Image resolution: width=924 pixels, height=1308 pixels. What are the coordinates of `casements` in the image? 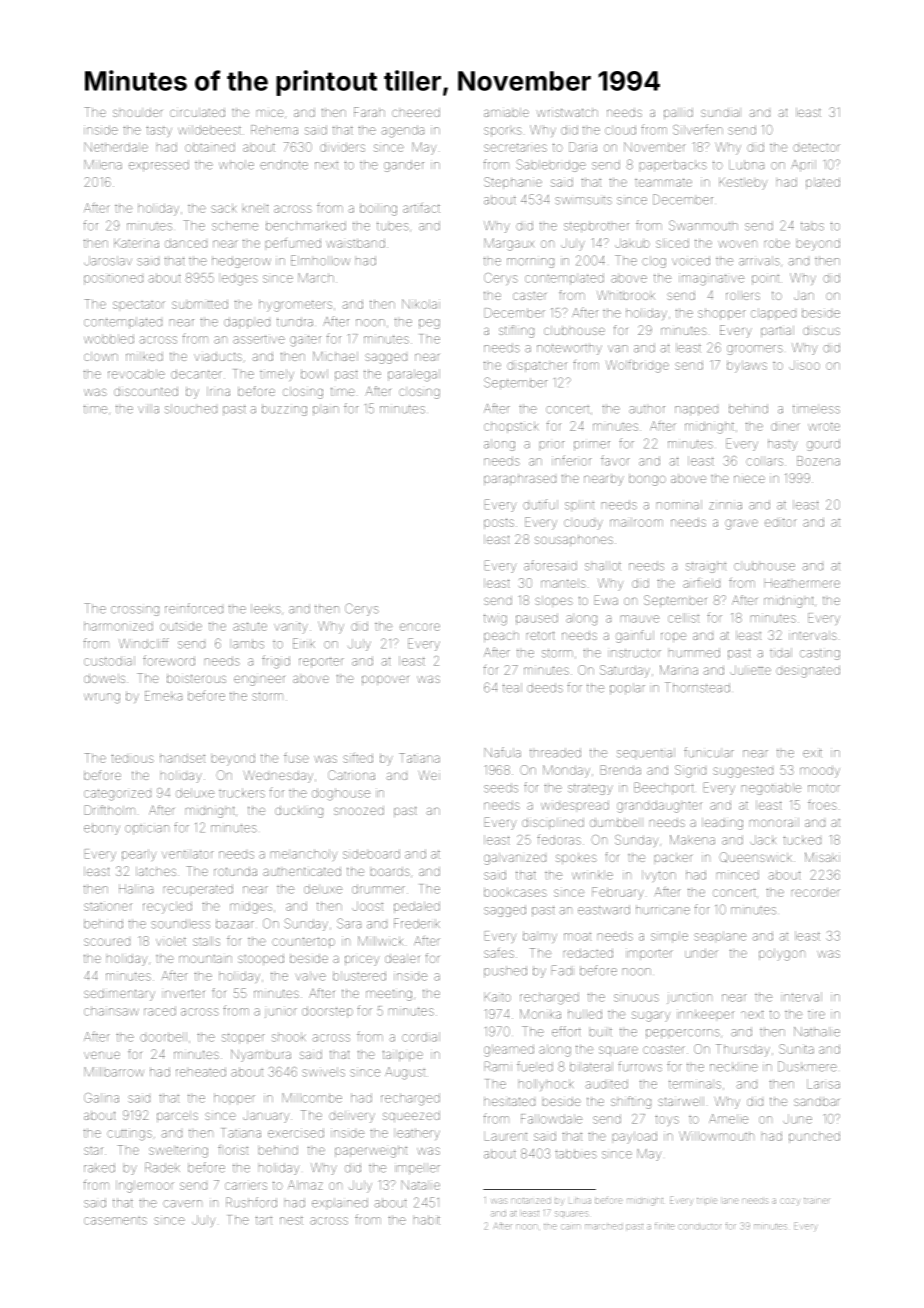 It's located at (115, 1221).
